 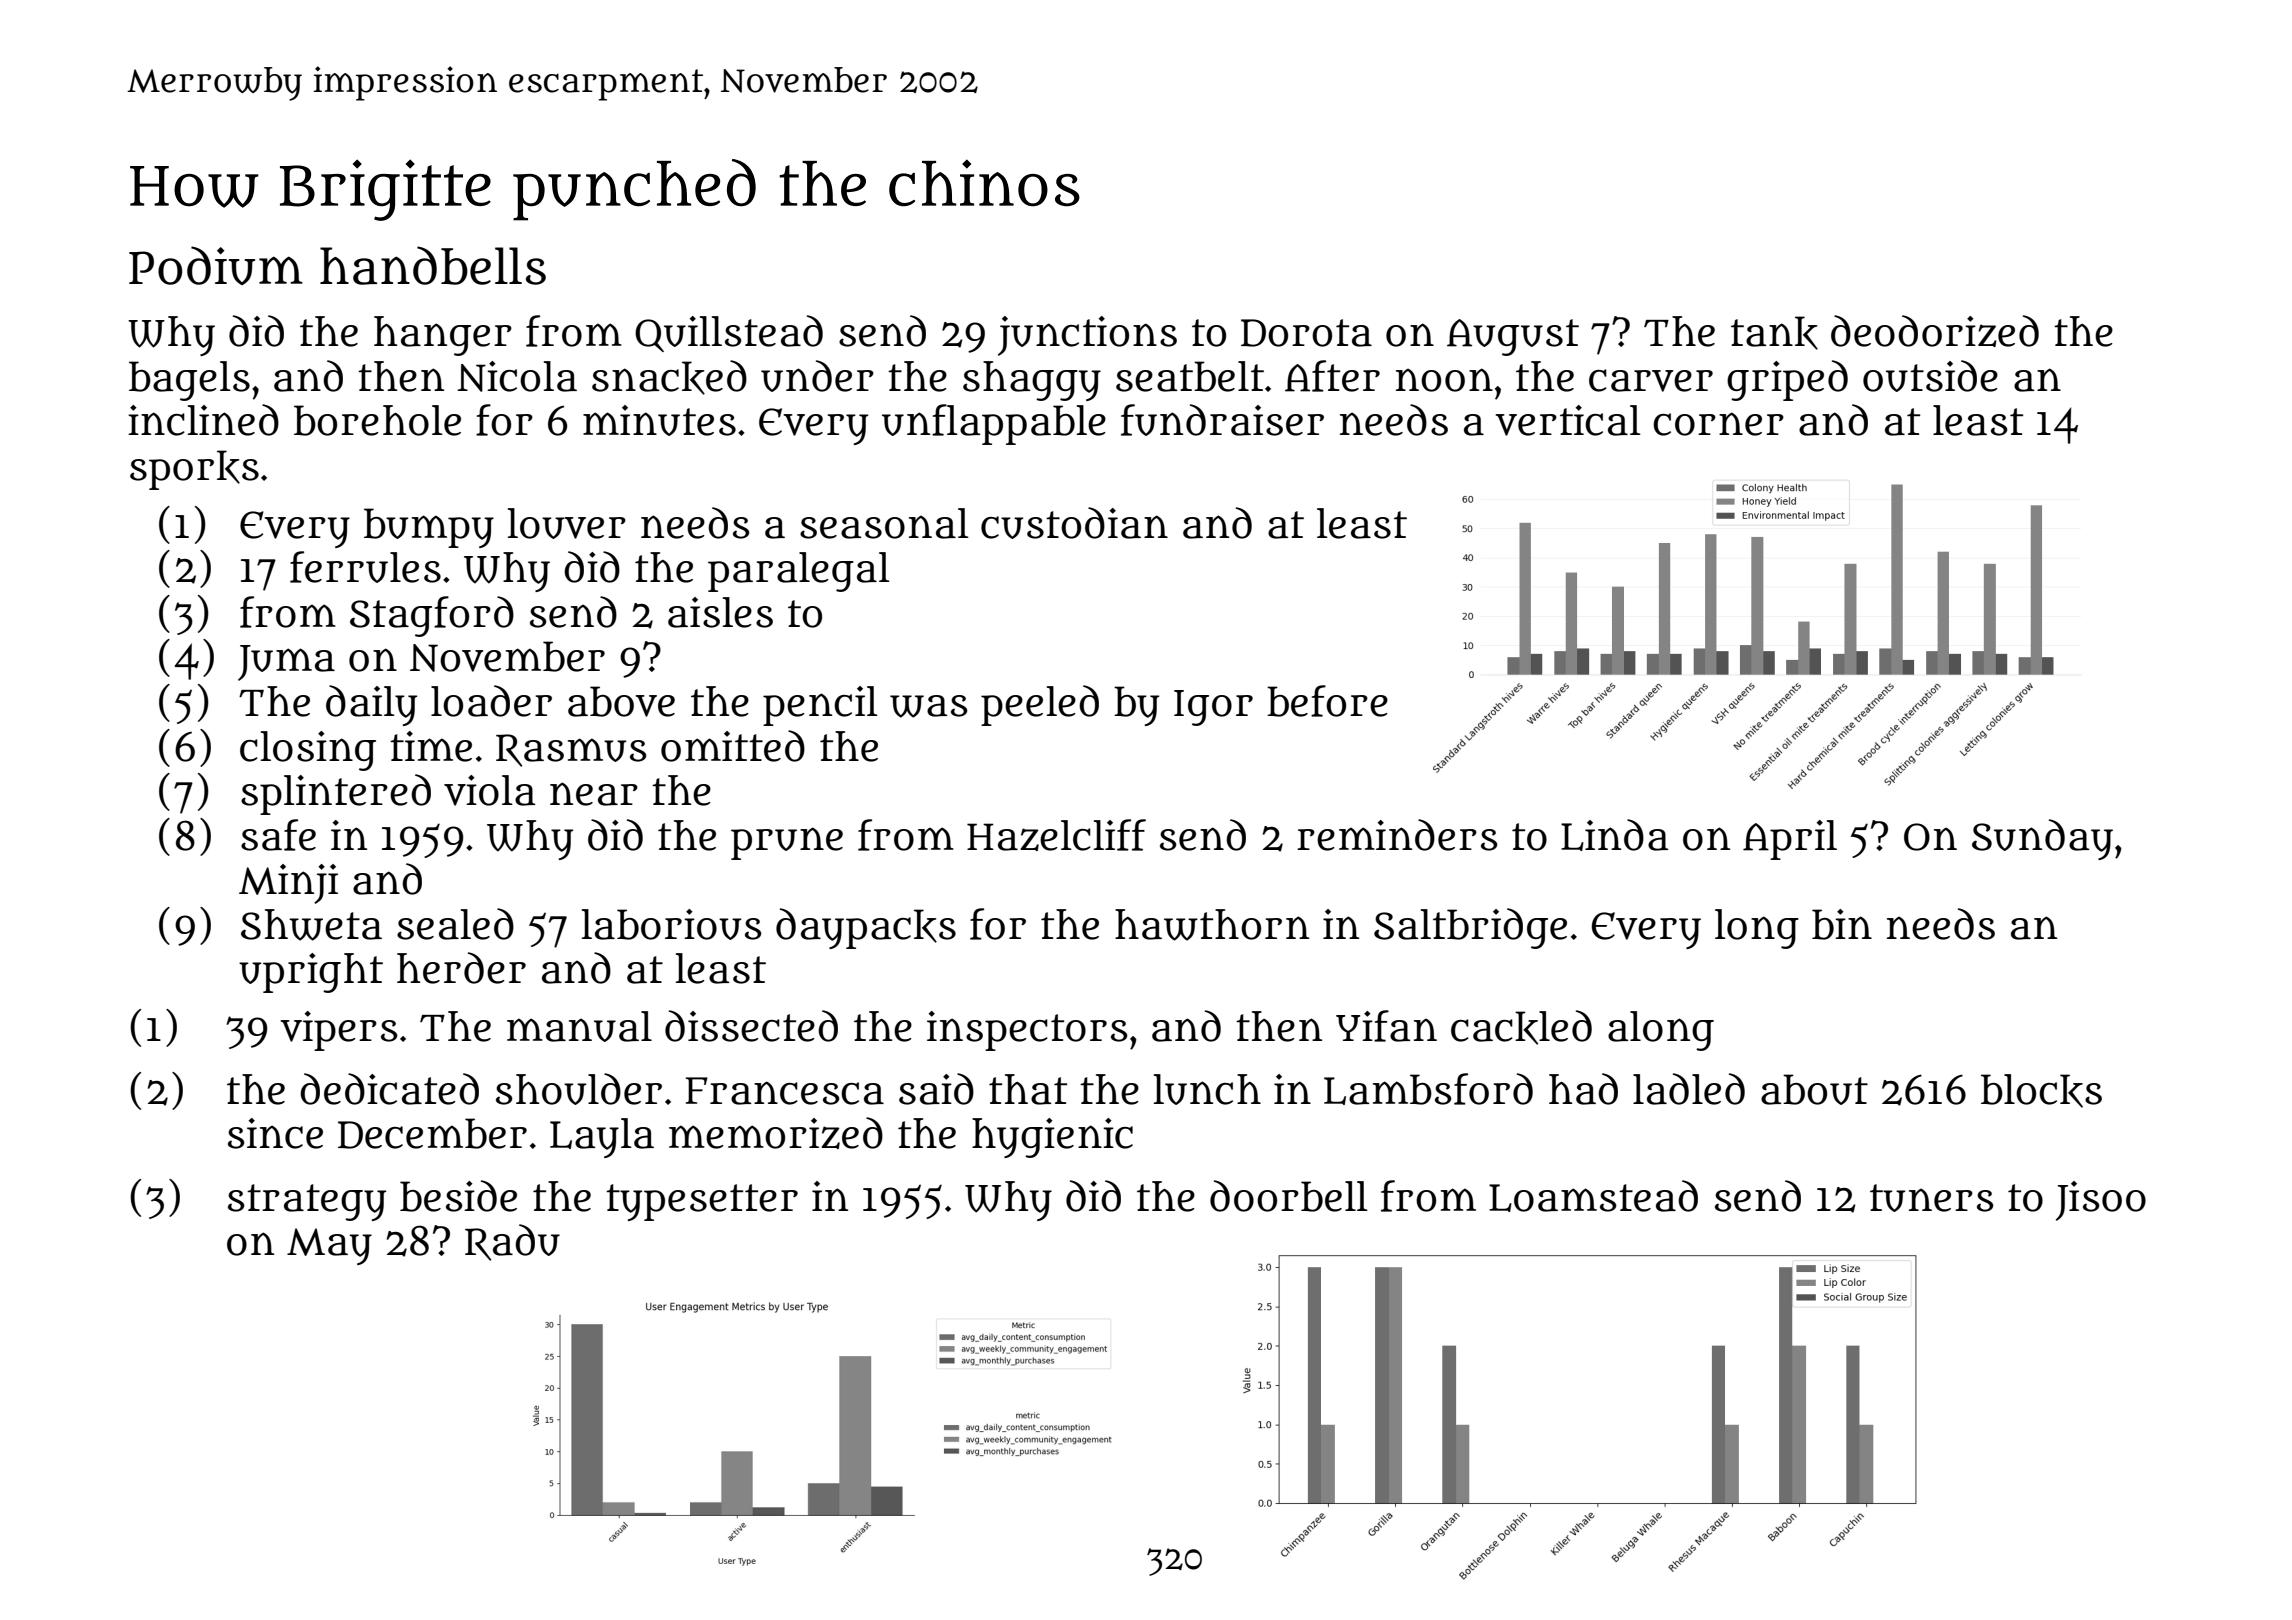 What do you see at coordinates (512, 1242) in the image?
I see `Radu` at bounding box center [512, 1242].
